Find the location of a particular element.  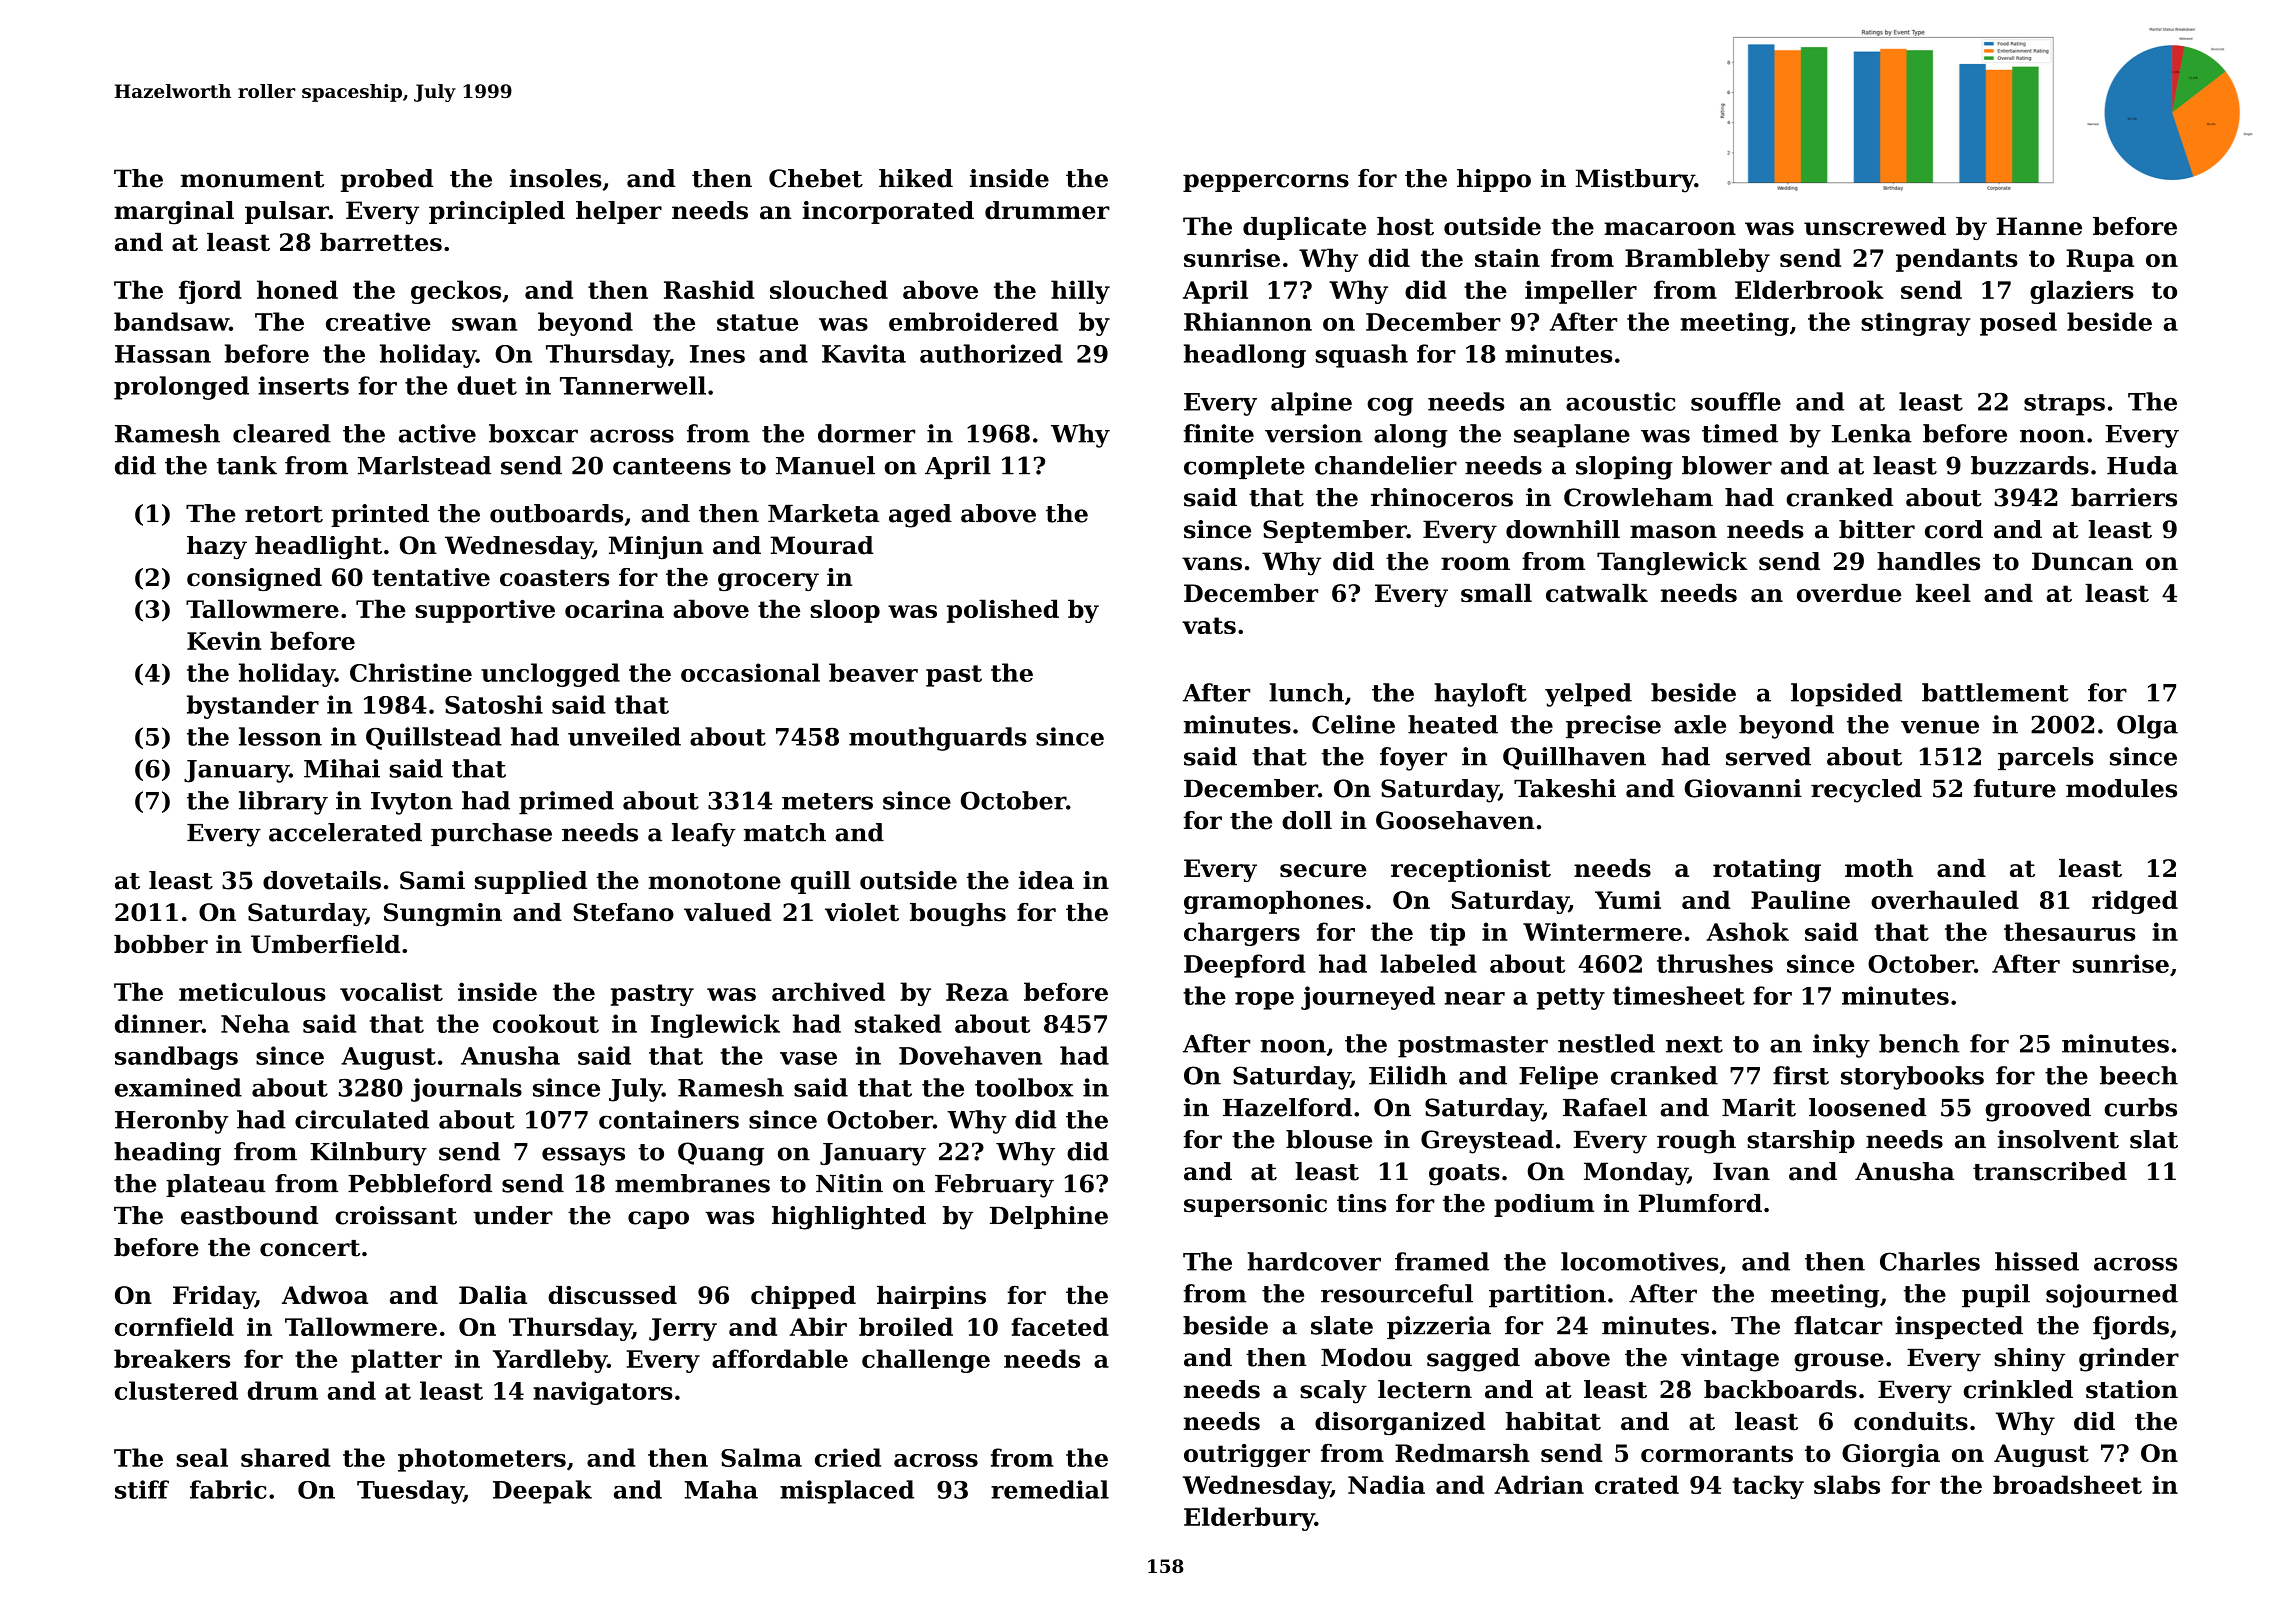

rope is located at coordinates (1264, 1001).
